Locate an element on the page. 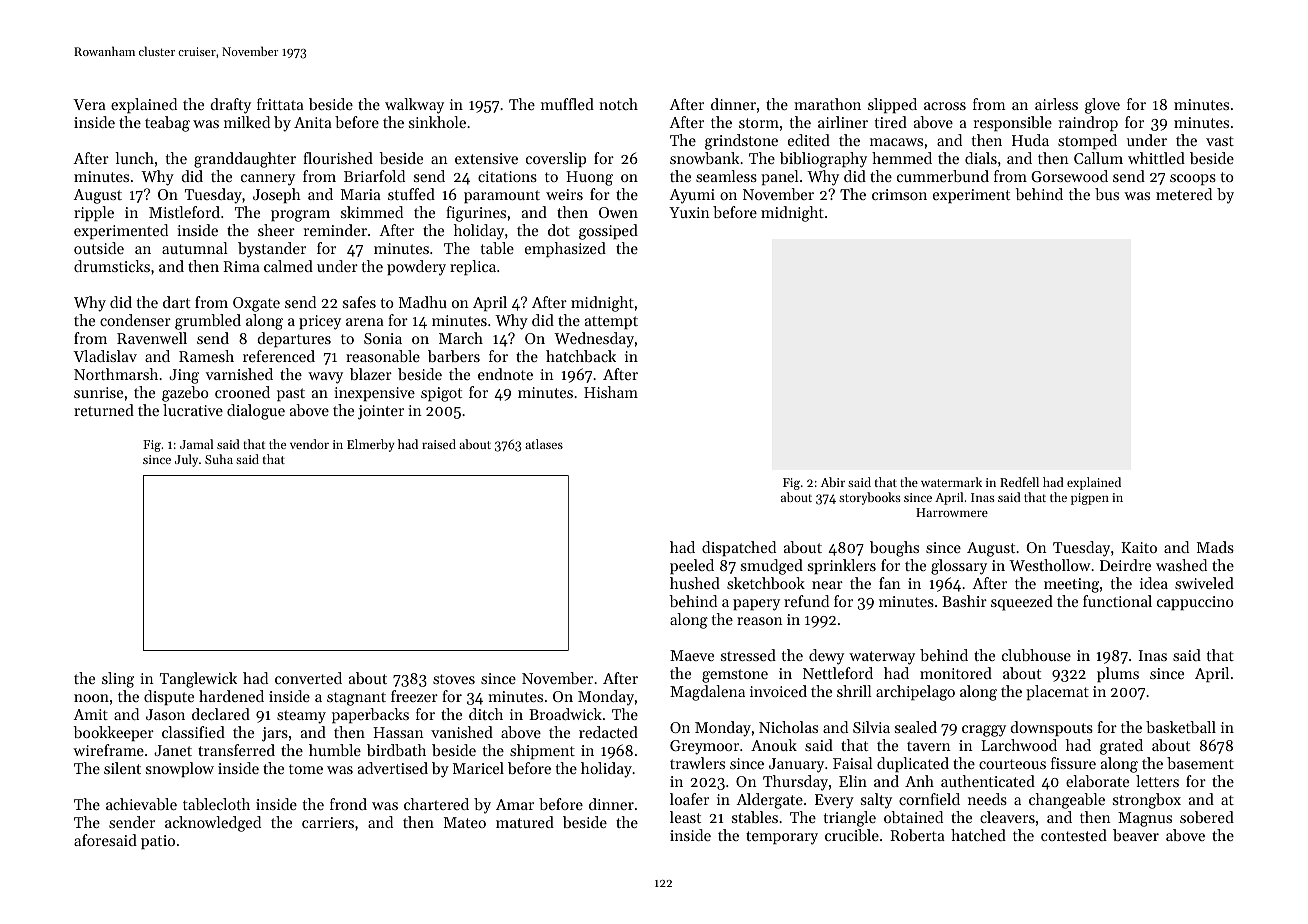  patio is located at coordinates (158, 842).
